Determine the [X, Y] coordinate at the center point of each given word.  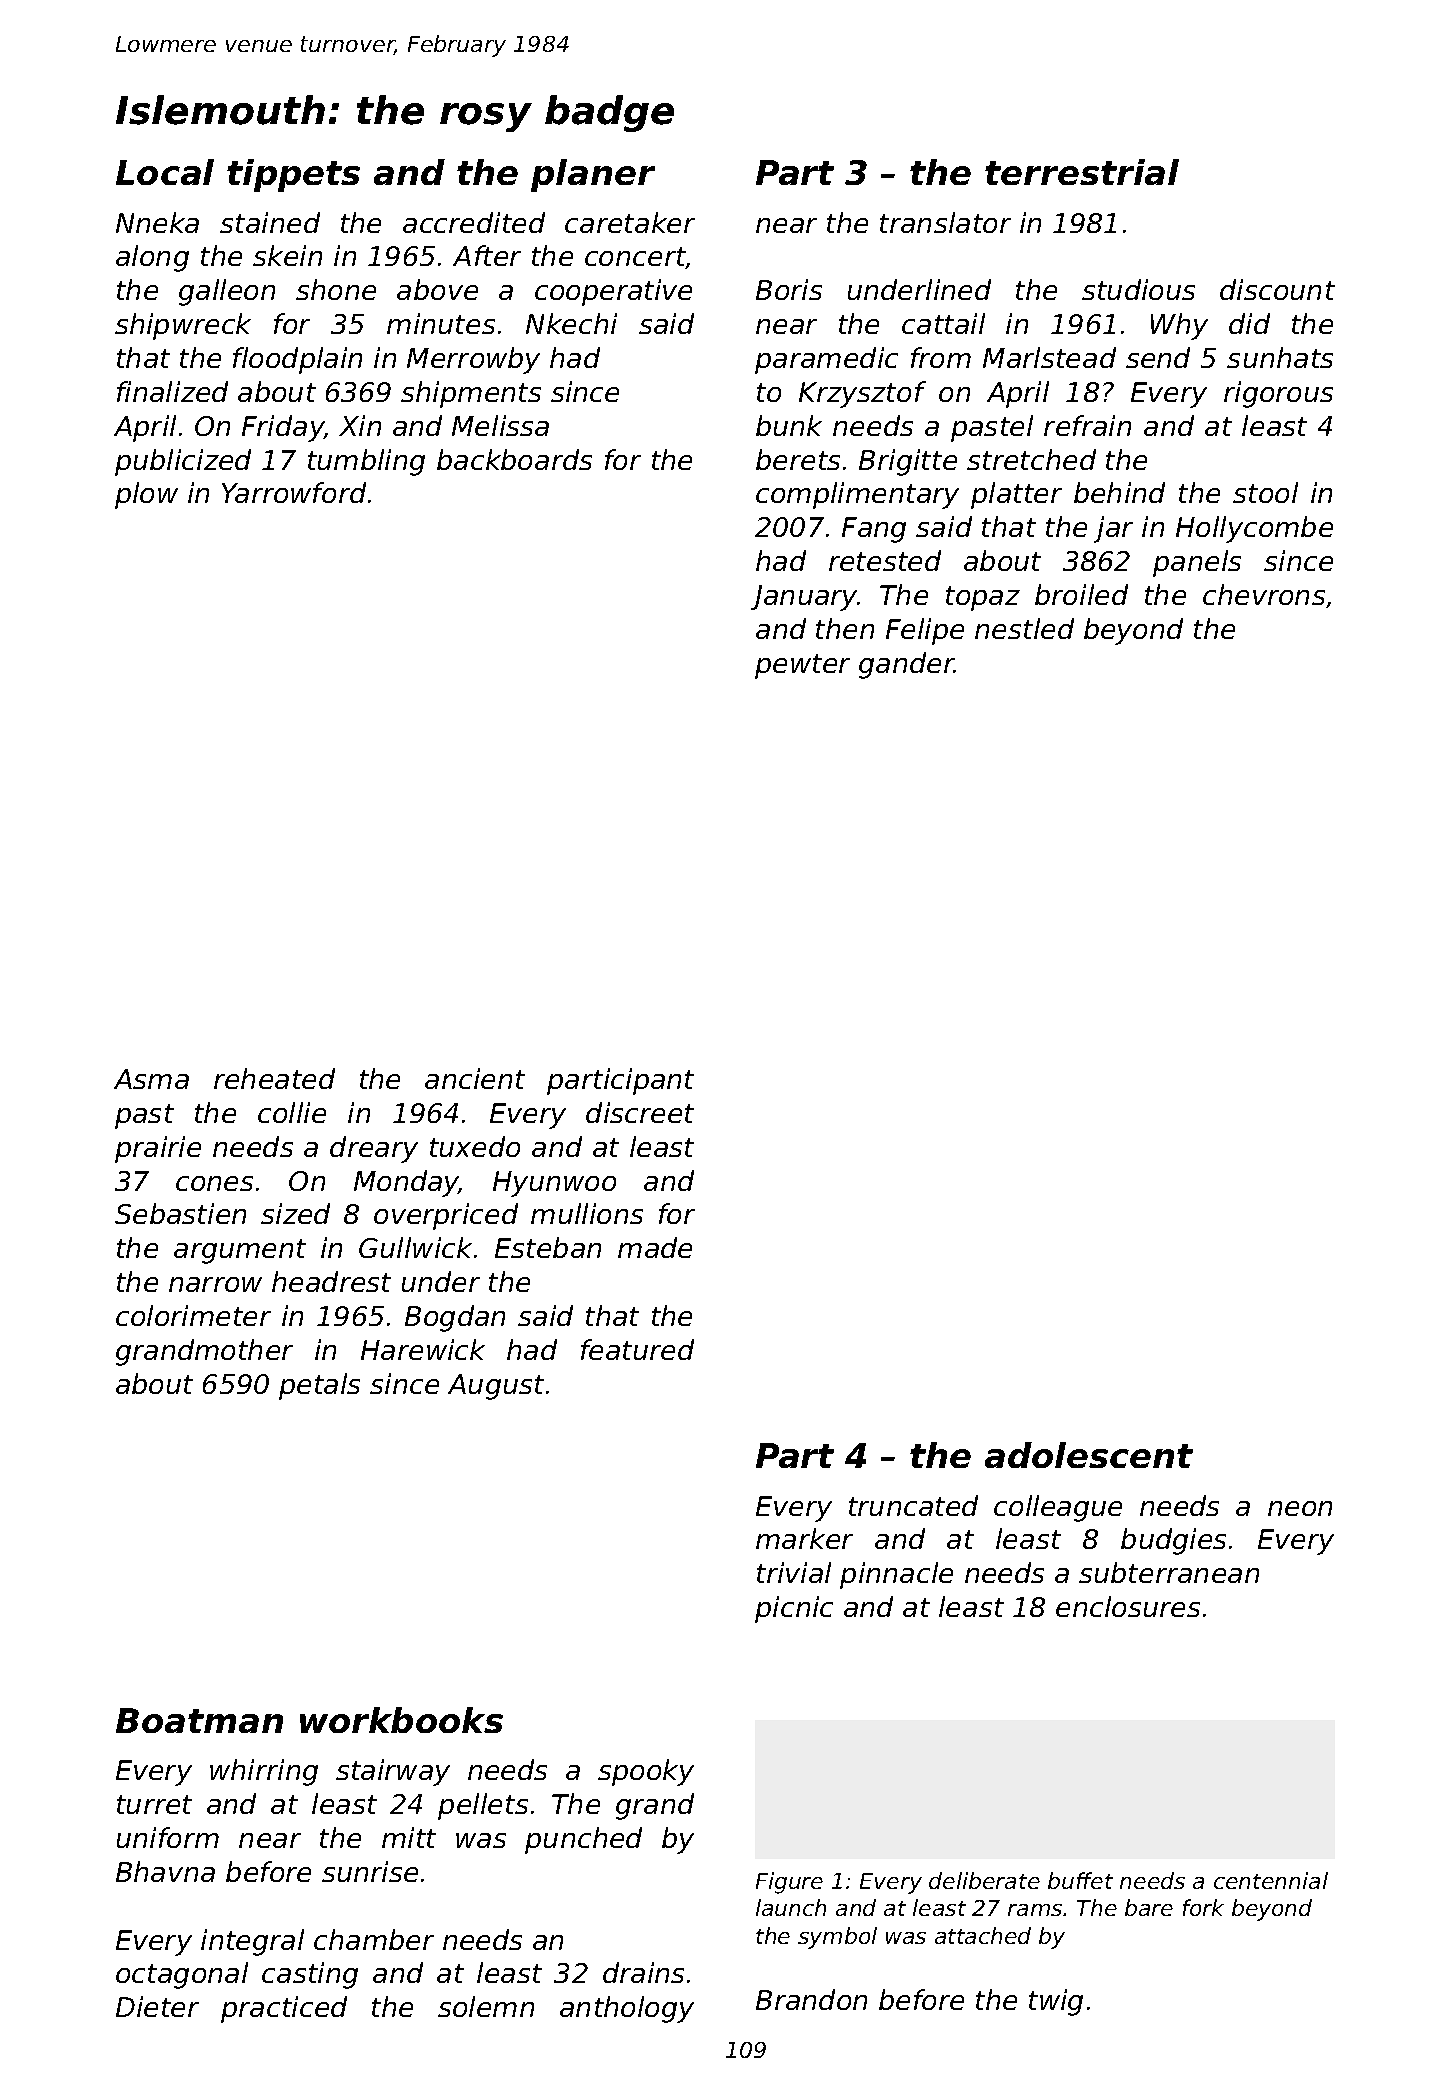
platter [1016, 495]
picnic [794, 1609]
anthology [627, 2009]
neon [1300, 1508]
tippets [293, 175]
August [496, 1387]
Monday [406, 1183]
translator [945, 222]
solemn [486, 2006]
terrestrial [1082, 172]
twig [1056, 2002]
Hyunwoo [554, 1184]
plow [146, 495]
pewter [802, 666]
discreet [640, 1112]
